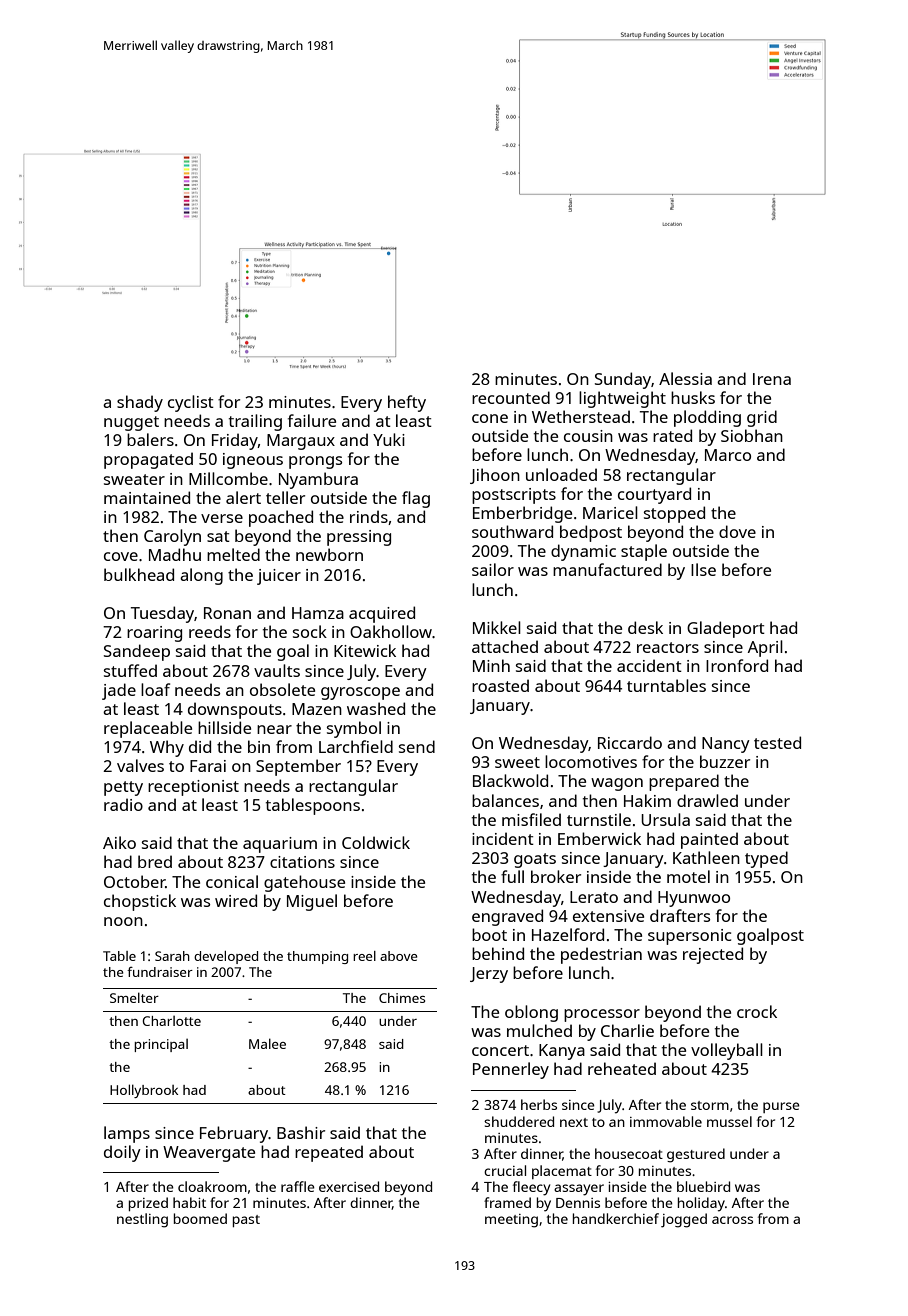 This image has height=1316, width=908. Describe the element at coordinates (167, 748) in the image. I see `Why` at that location.
